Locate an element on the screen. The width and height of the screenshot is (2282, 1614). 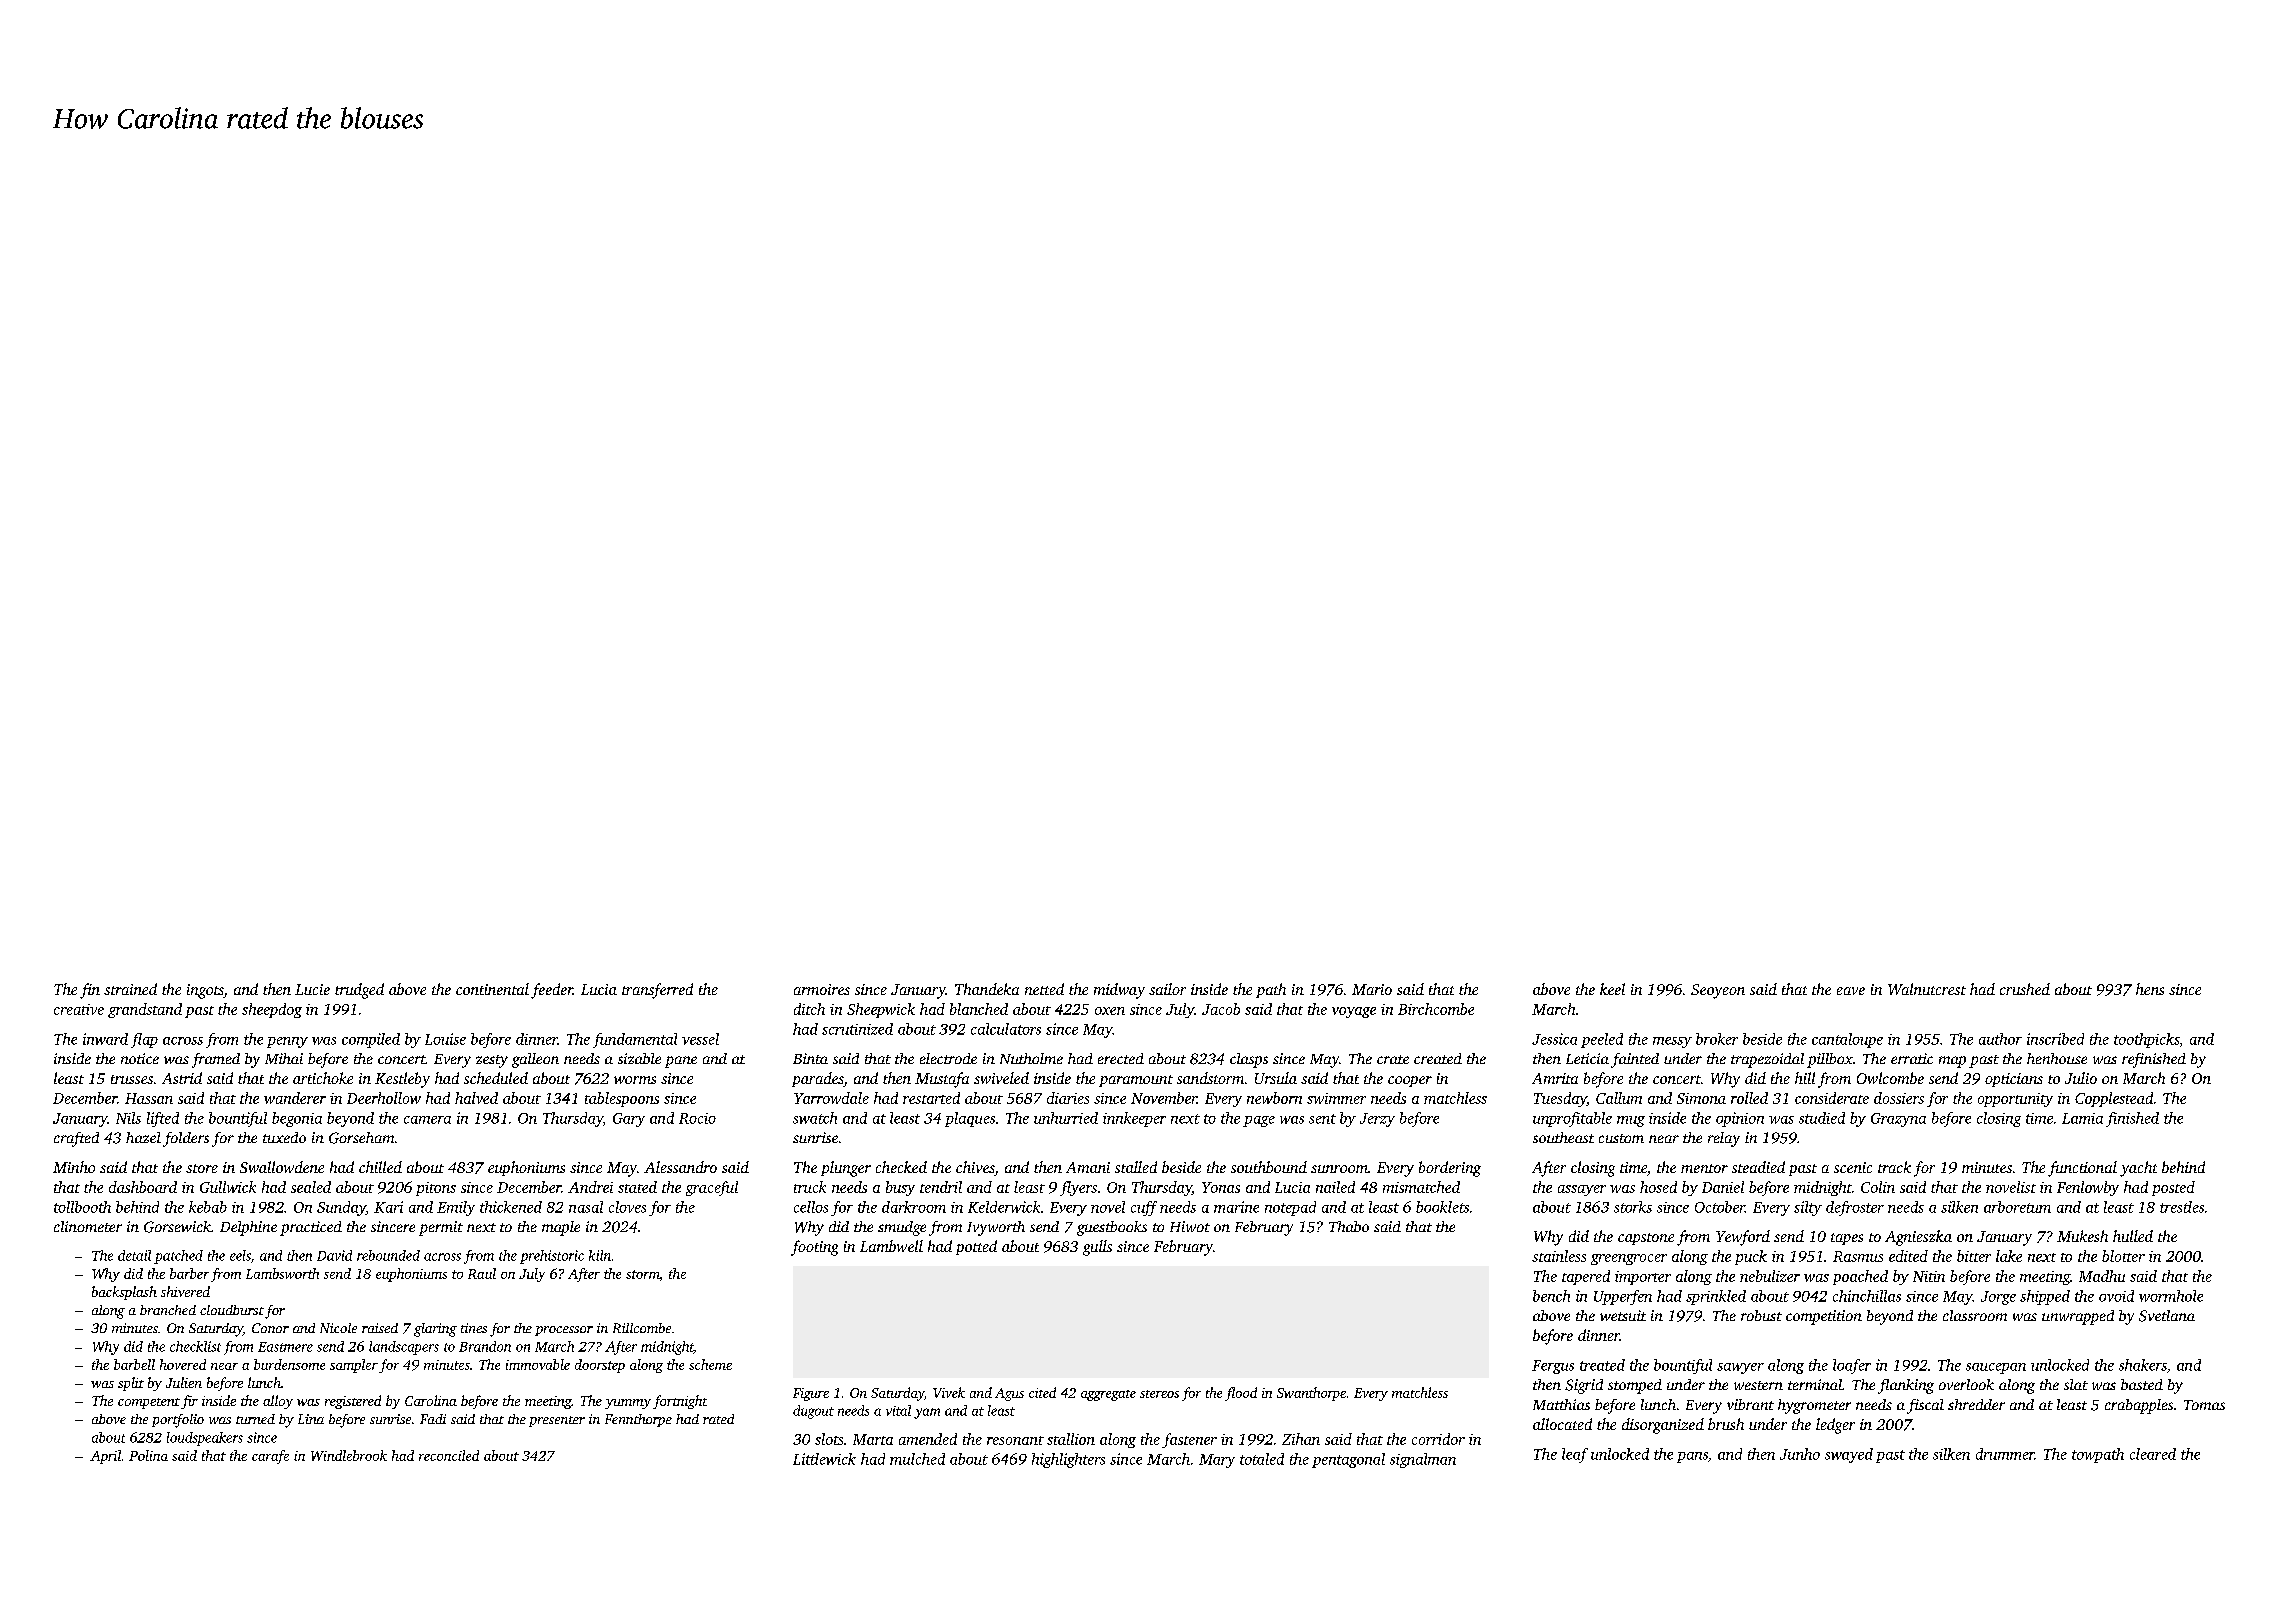
Lucie is located at coordinates (312, 989).
